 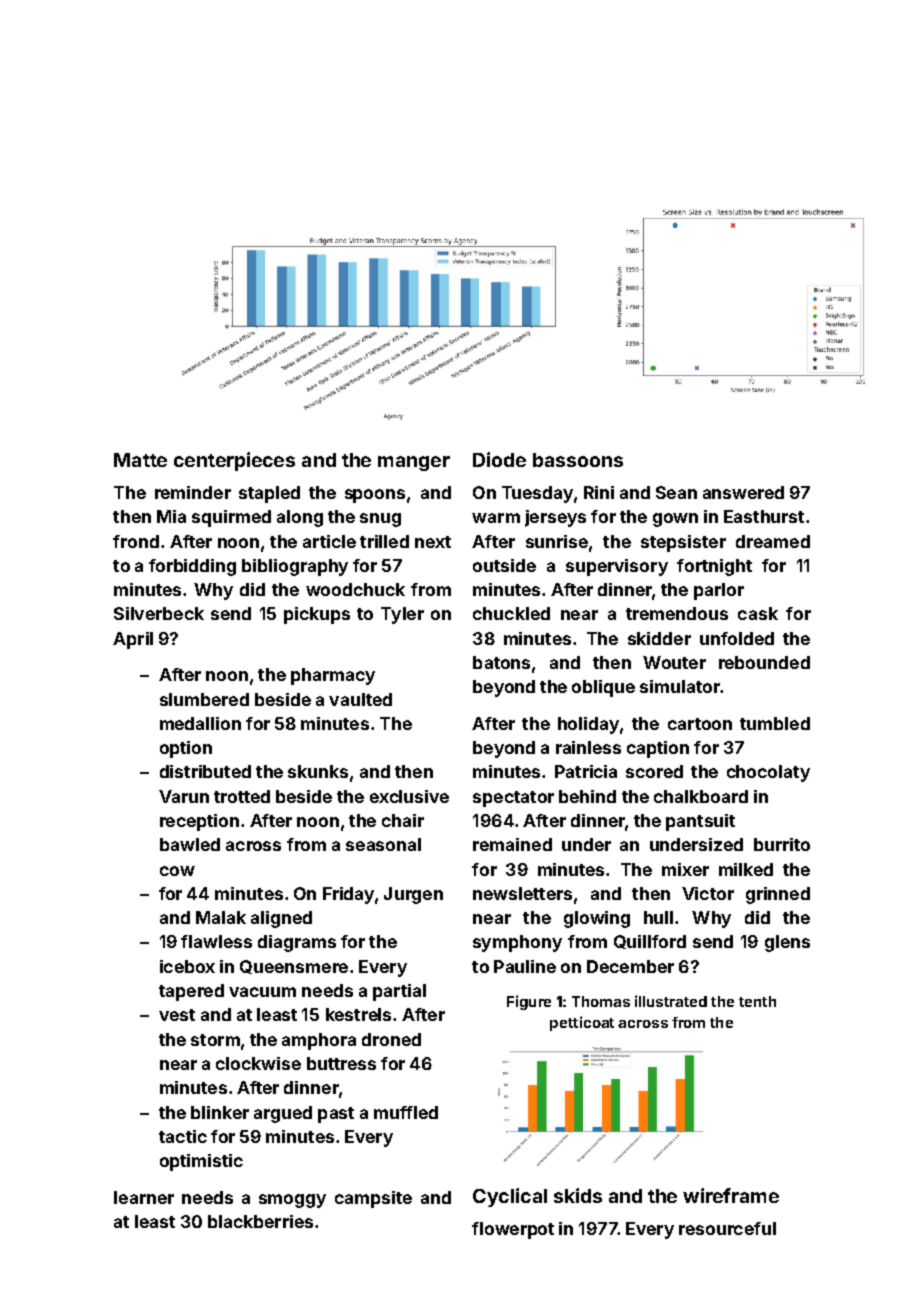 I want to click on medallion, so click(x=200, y=723).
